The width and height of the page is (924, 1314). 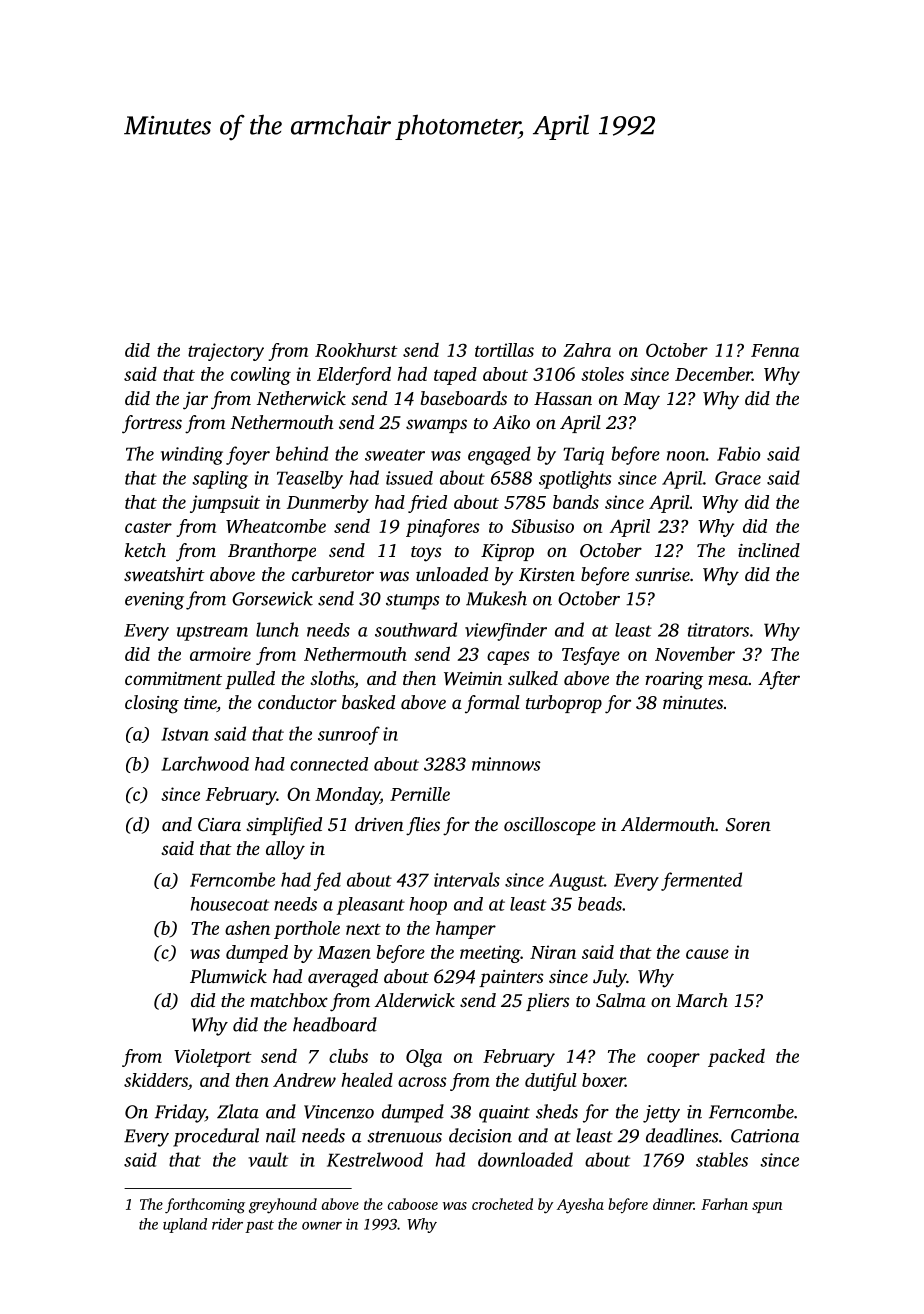 I want to click on averaged, so click(x=343, y=978).
